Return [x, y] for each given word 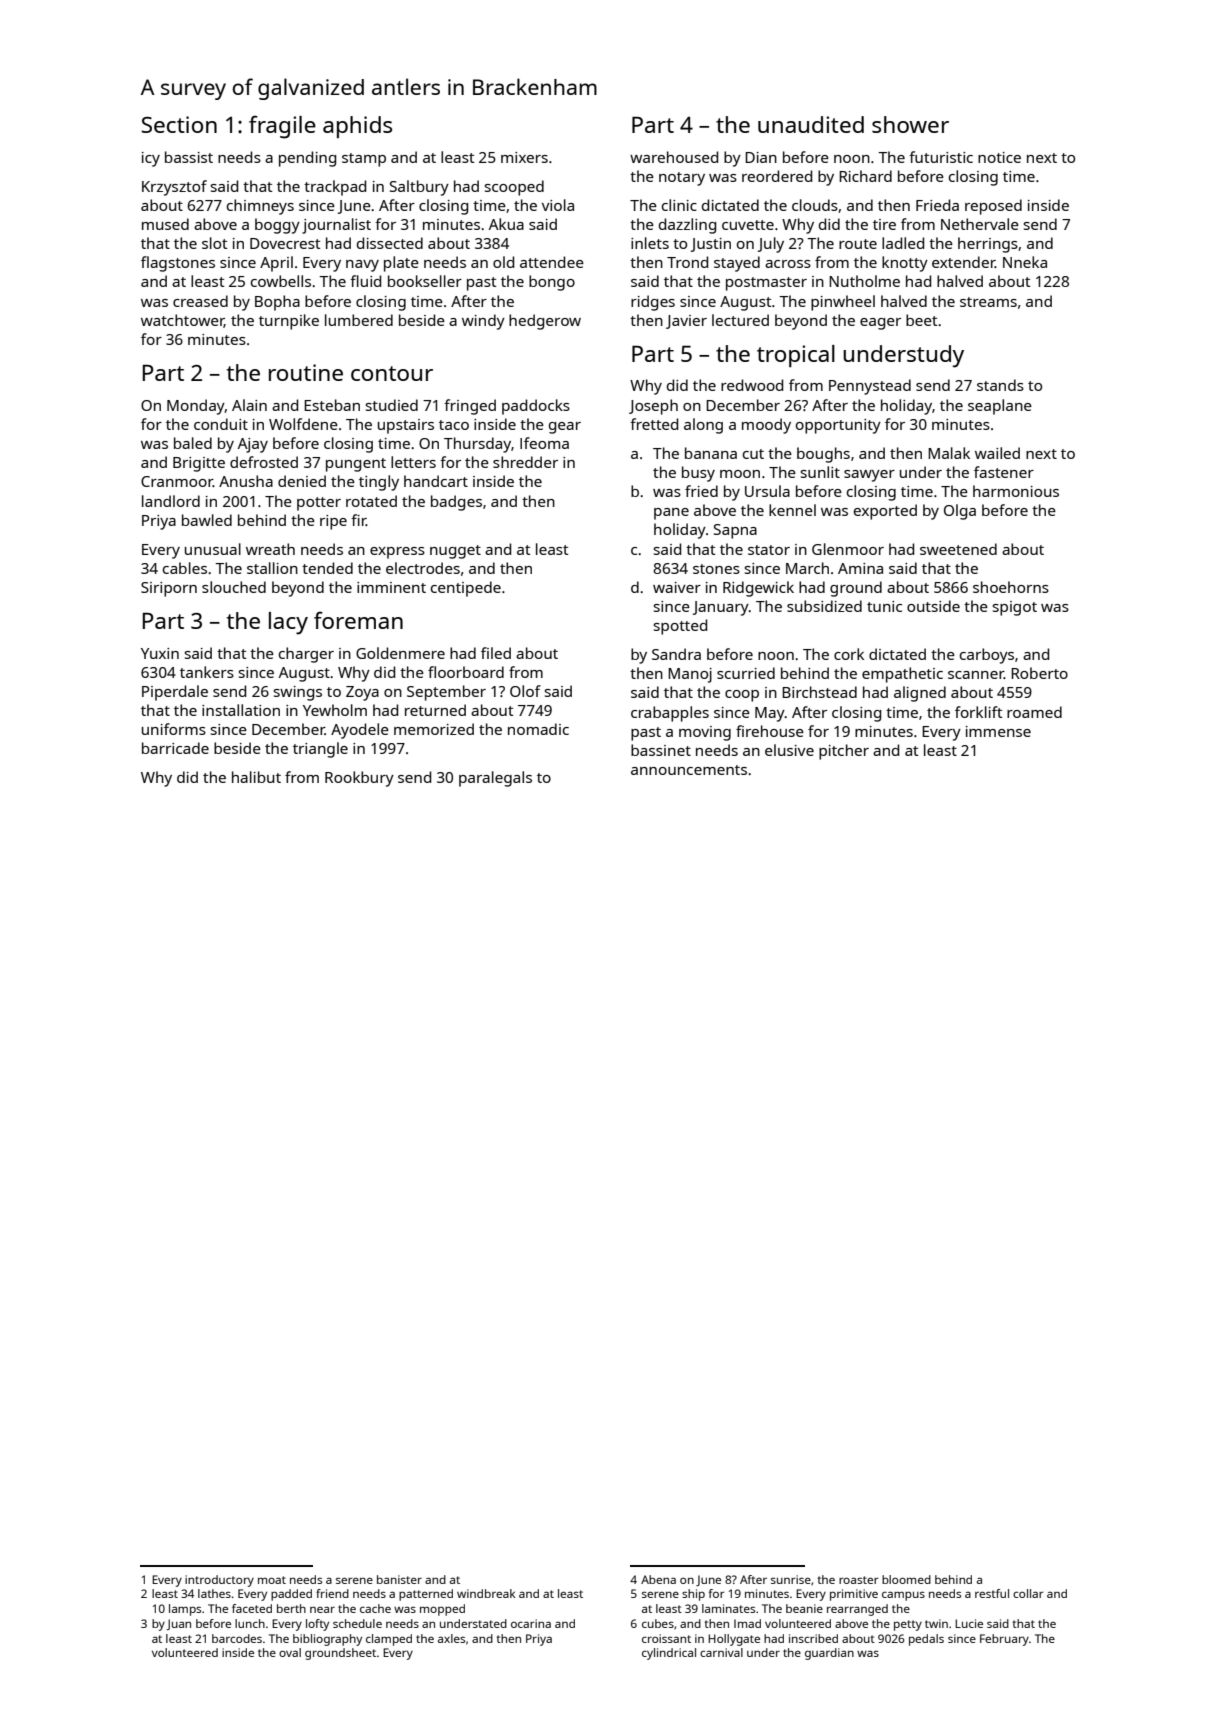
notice [999, 157]
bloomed [906, 1579]
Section [179, 124]
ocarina [531, 1623]
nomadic [538, 729]
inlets [650, 243]
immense [998, 731]
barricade [175, 748]
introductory [219, 1581]
